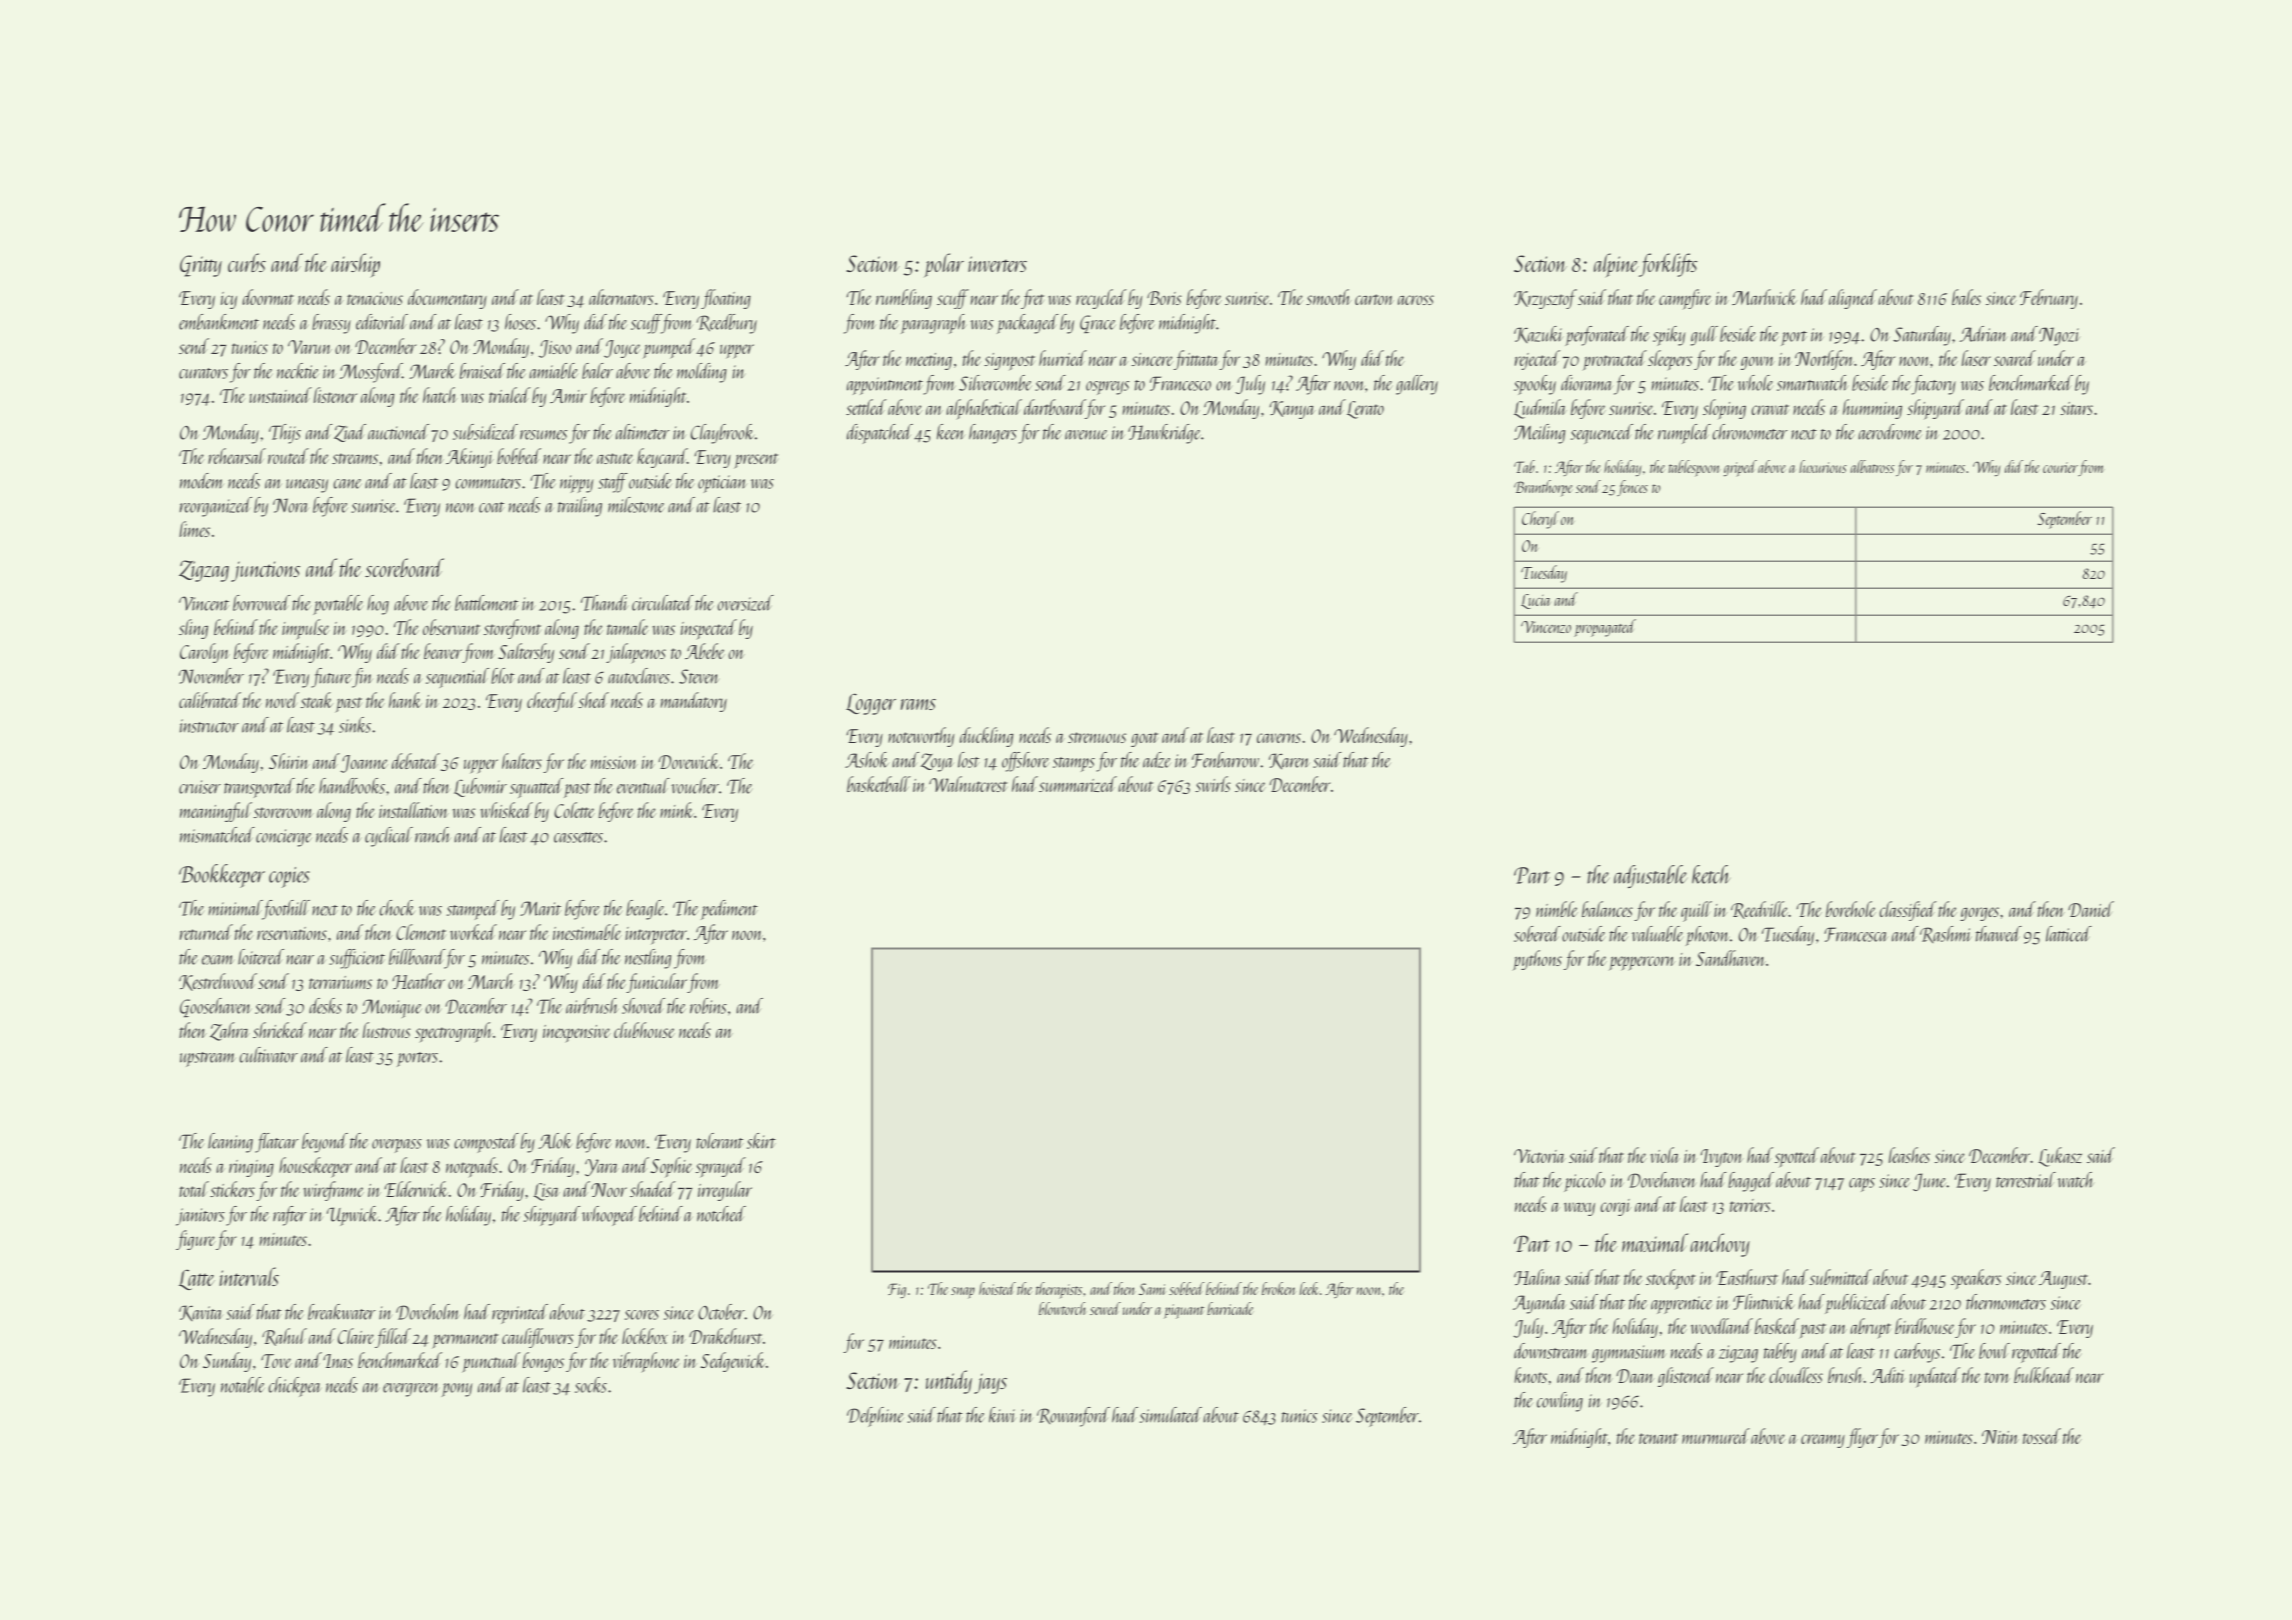 The image size is (2292, 1620). Describe the element at coordinates (1546, 627) in the screenshot. I see `Vincenzo` at that location.
